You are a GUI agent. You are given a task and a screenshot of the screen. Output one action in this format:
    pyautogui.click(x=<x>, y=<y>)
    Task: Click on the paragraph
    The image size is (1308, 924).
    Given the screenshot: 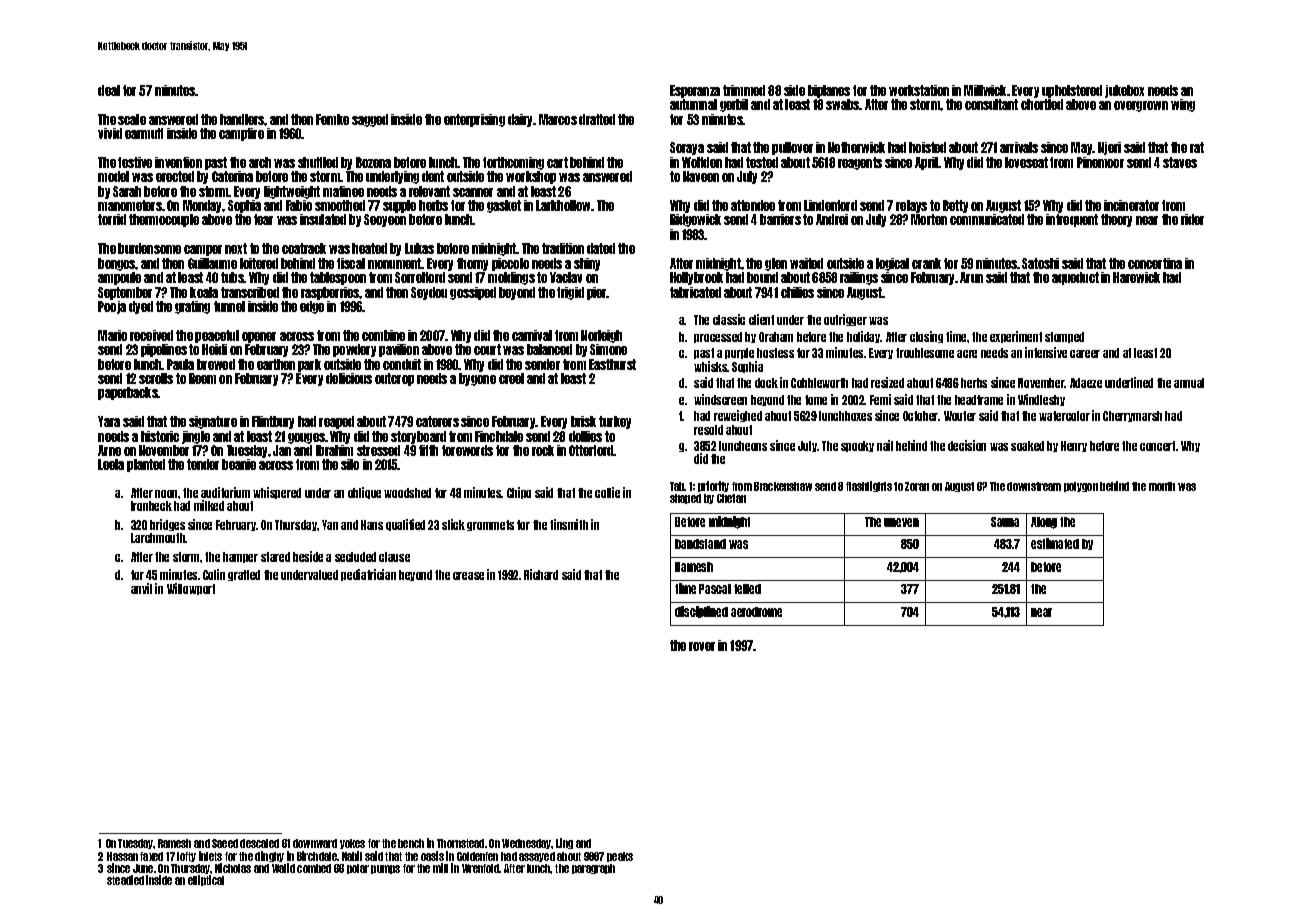 What is the action you would take?
    pyautogui.click(x=593, y=869)
